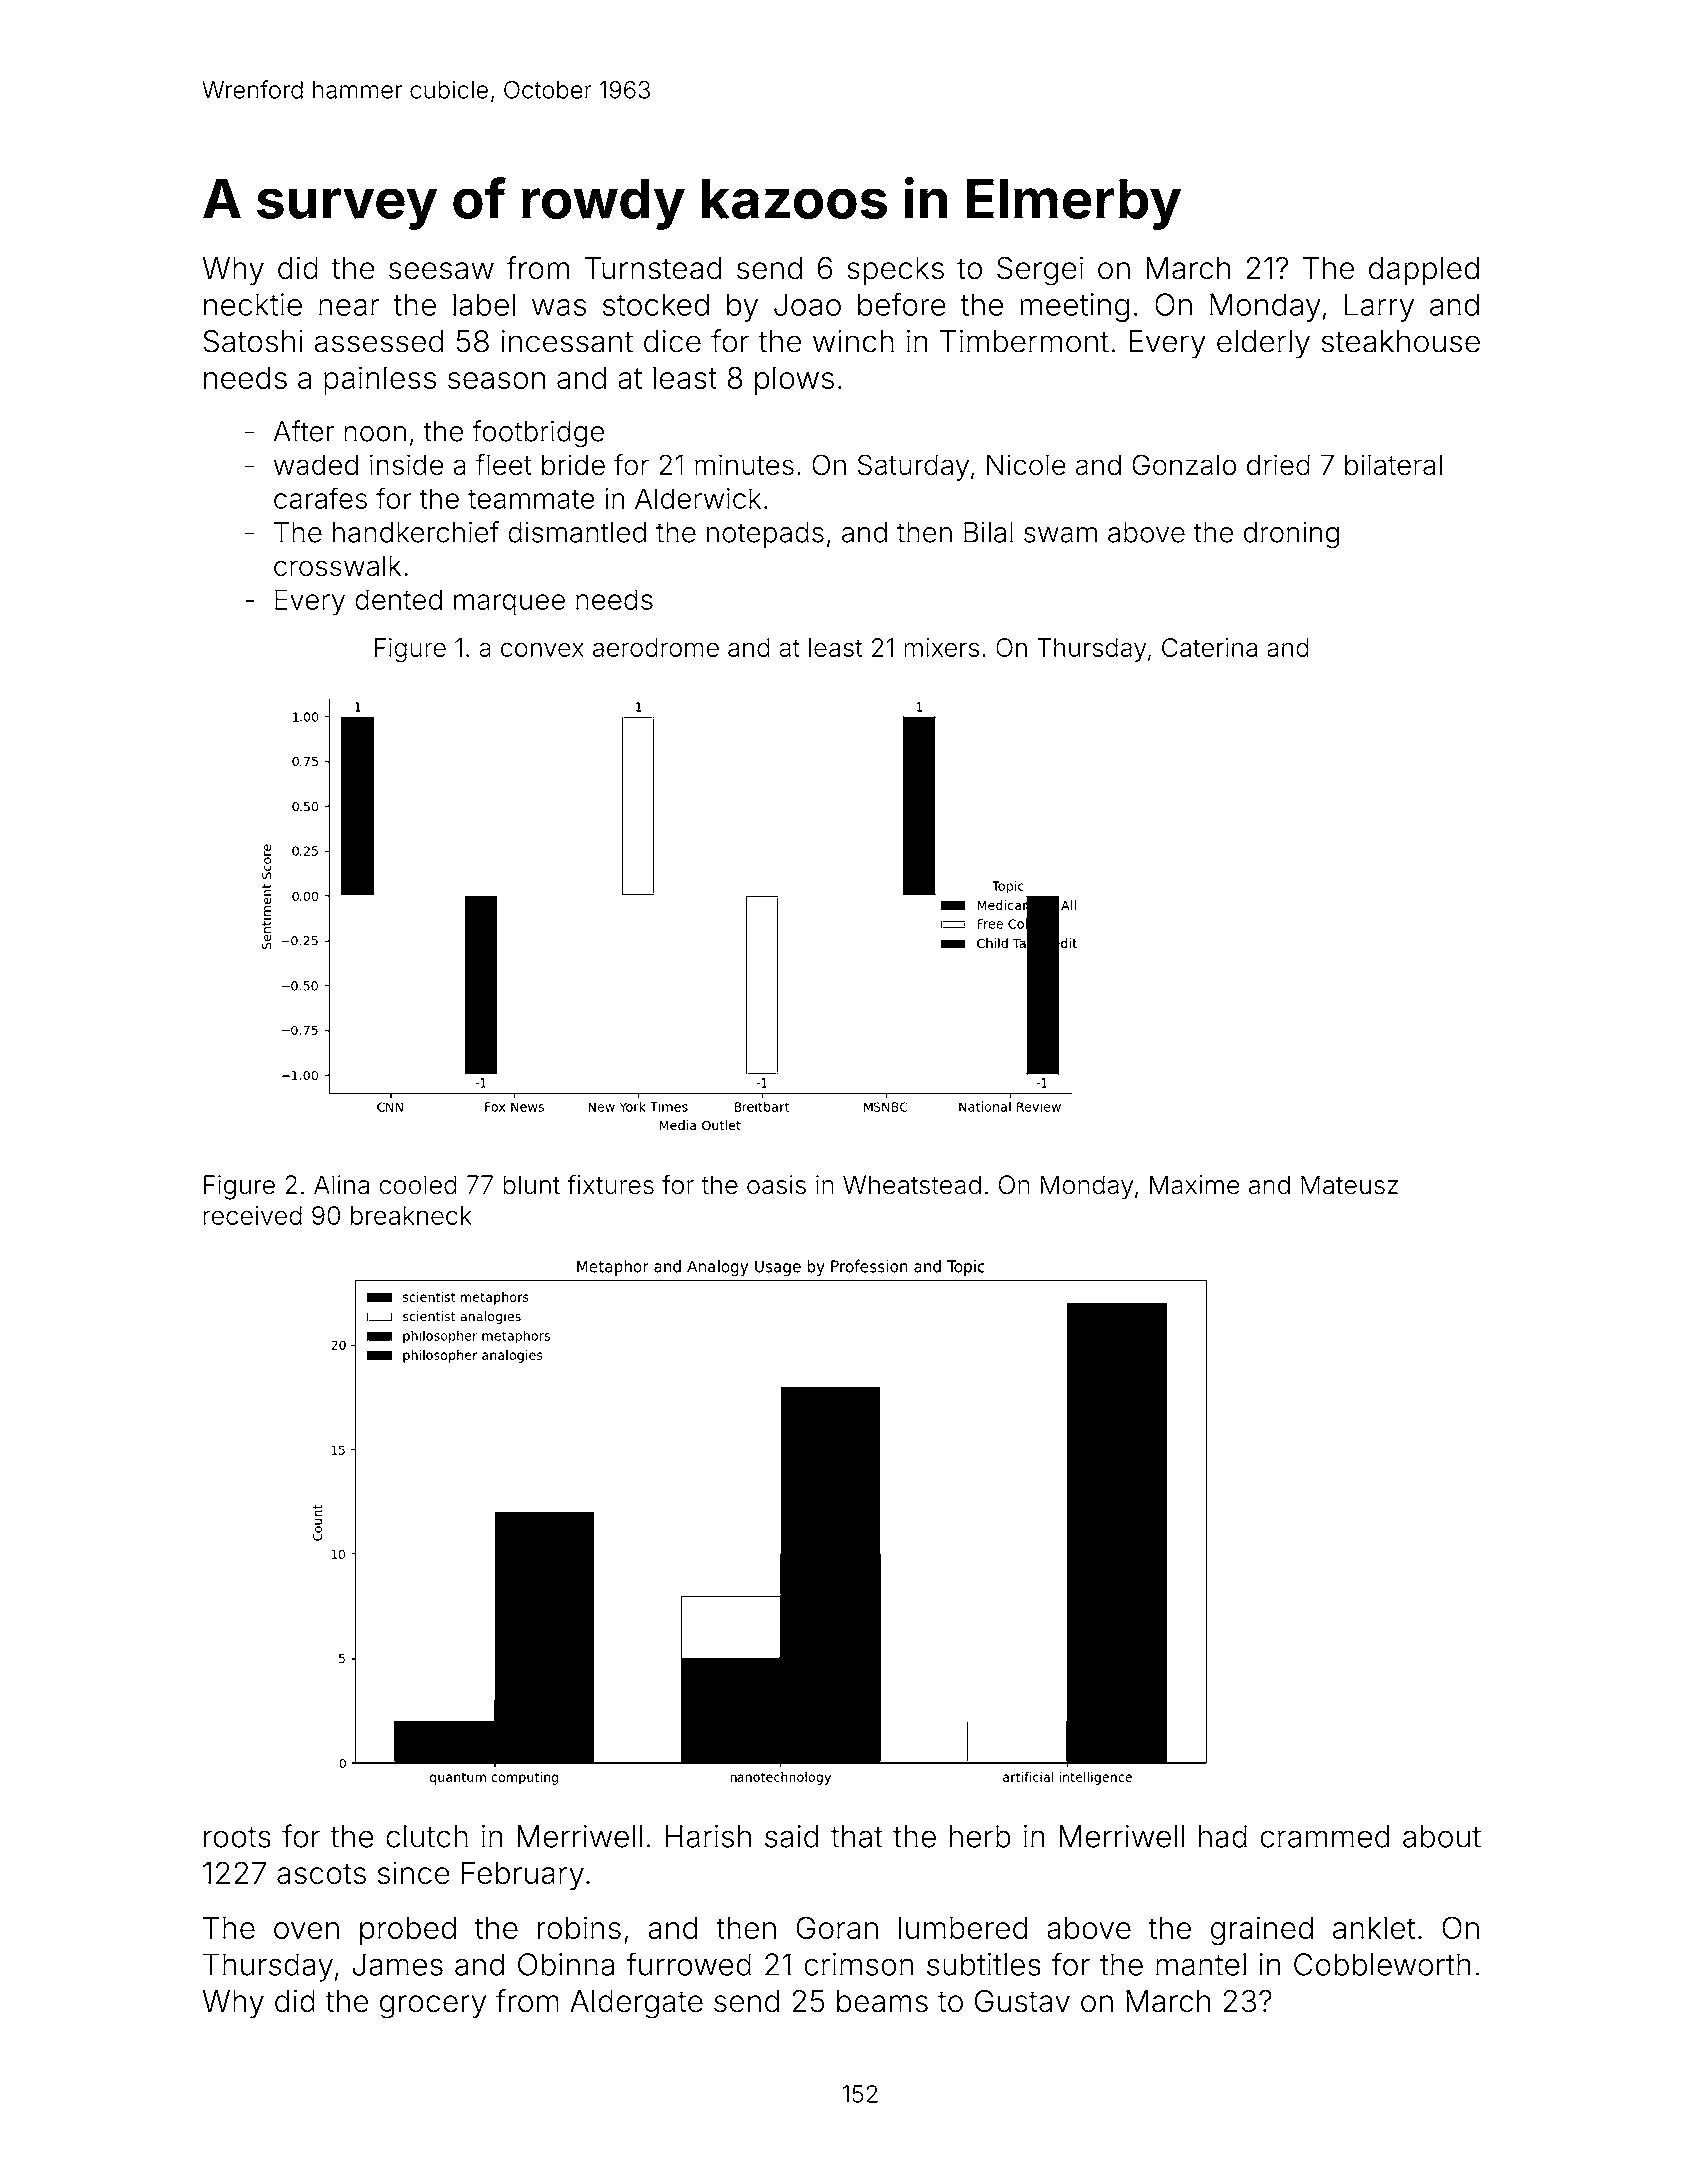  I want to click on Cobbleworth, so click(1382, 1964).
